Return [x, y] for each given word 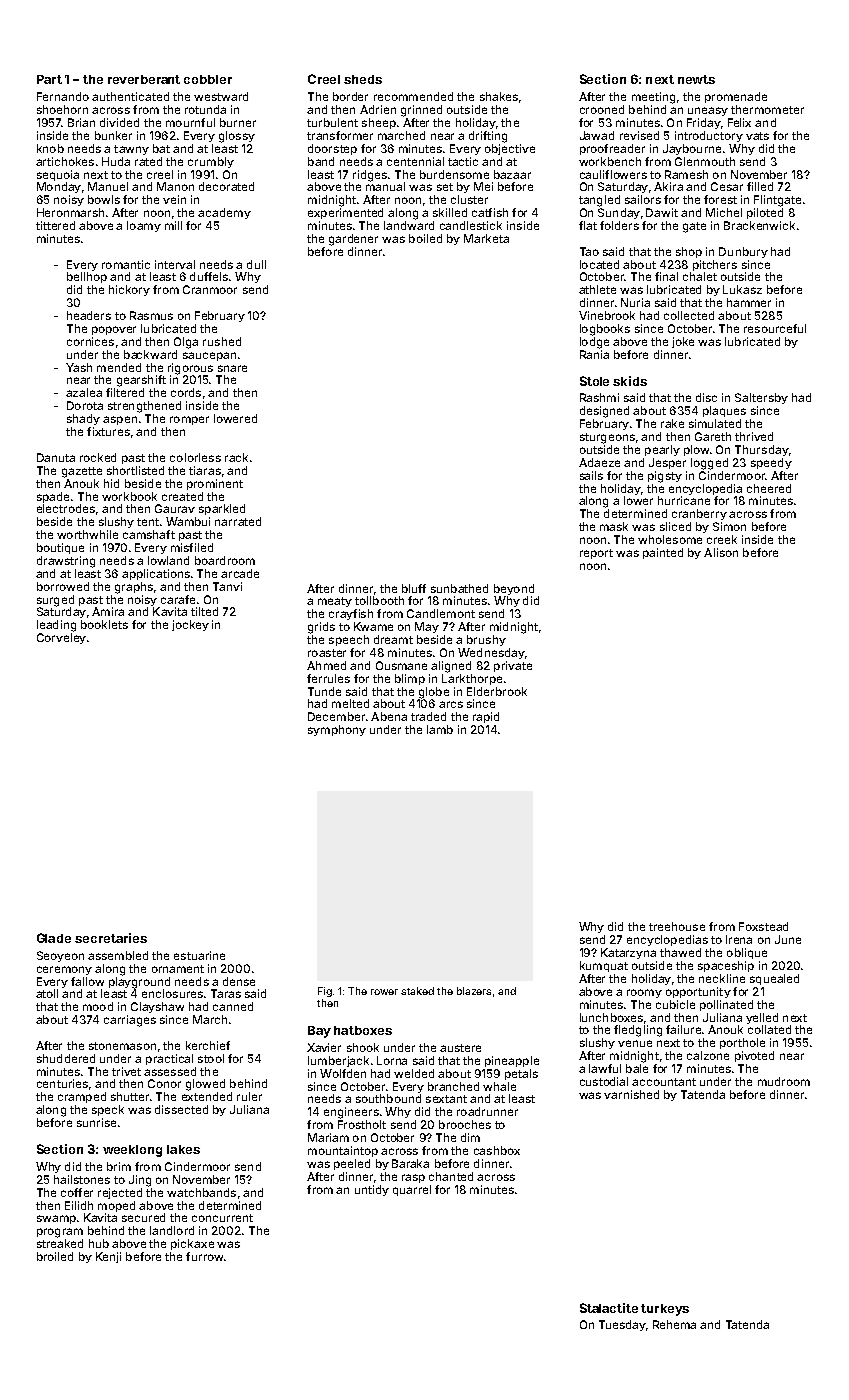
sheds [363, 79]
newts [696, 79]
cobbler [208, 79]
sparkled [222, 509]
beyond [514, 589]
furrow [204, 1256]
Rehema [674, 1324]
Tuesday [622, 1325]
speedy [771, 463]
